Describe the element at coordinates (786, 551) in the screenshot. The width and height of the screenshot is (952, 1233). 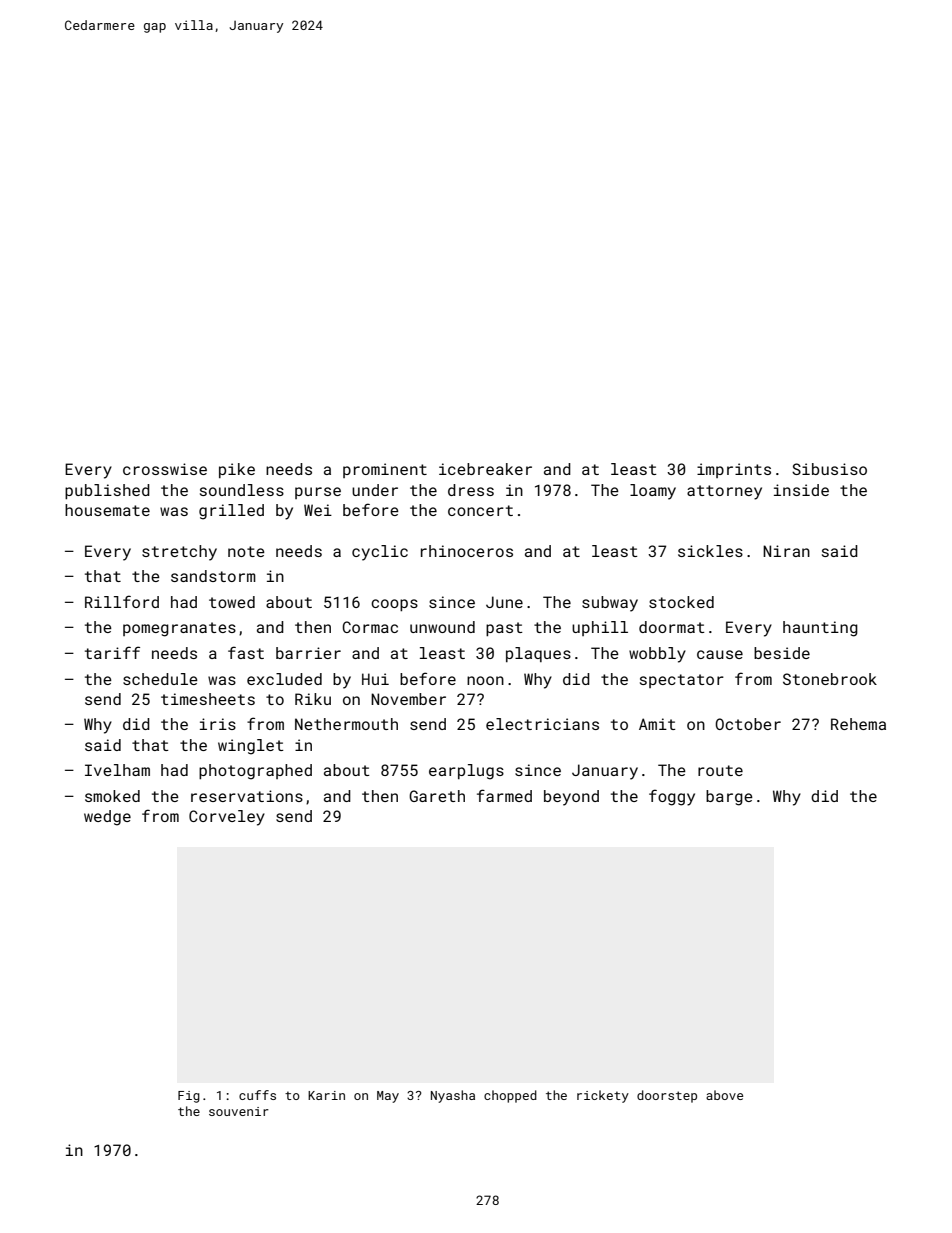
I see `Niran` at that location.
